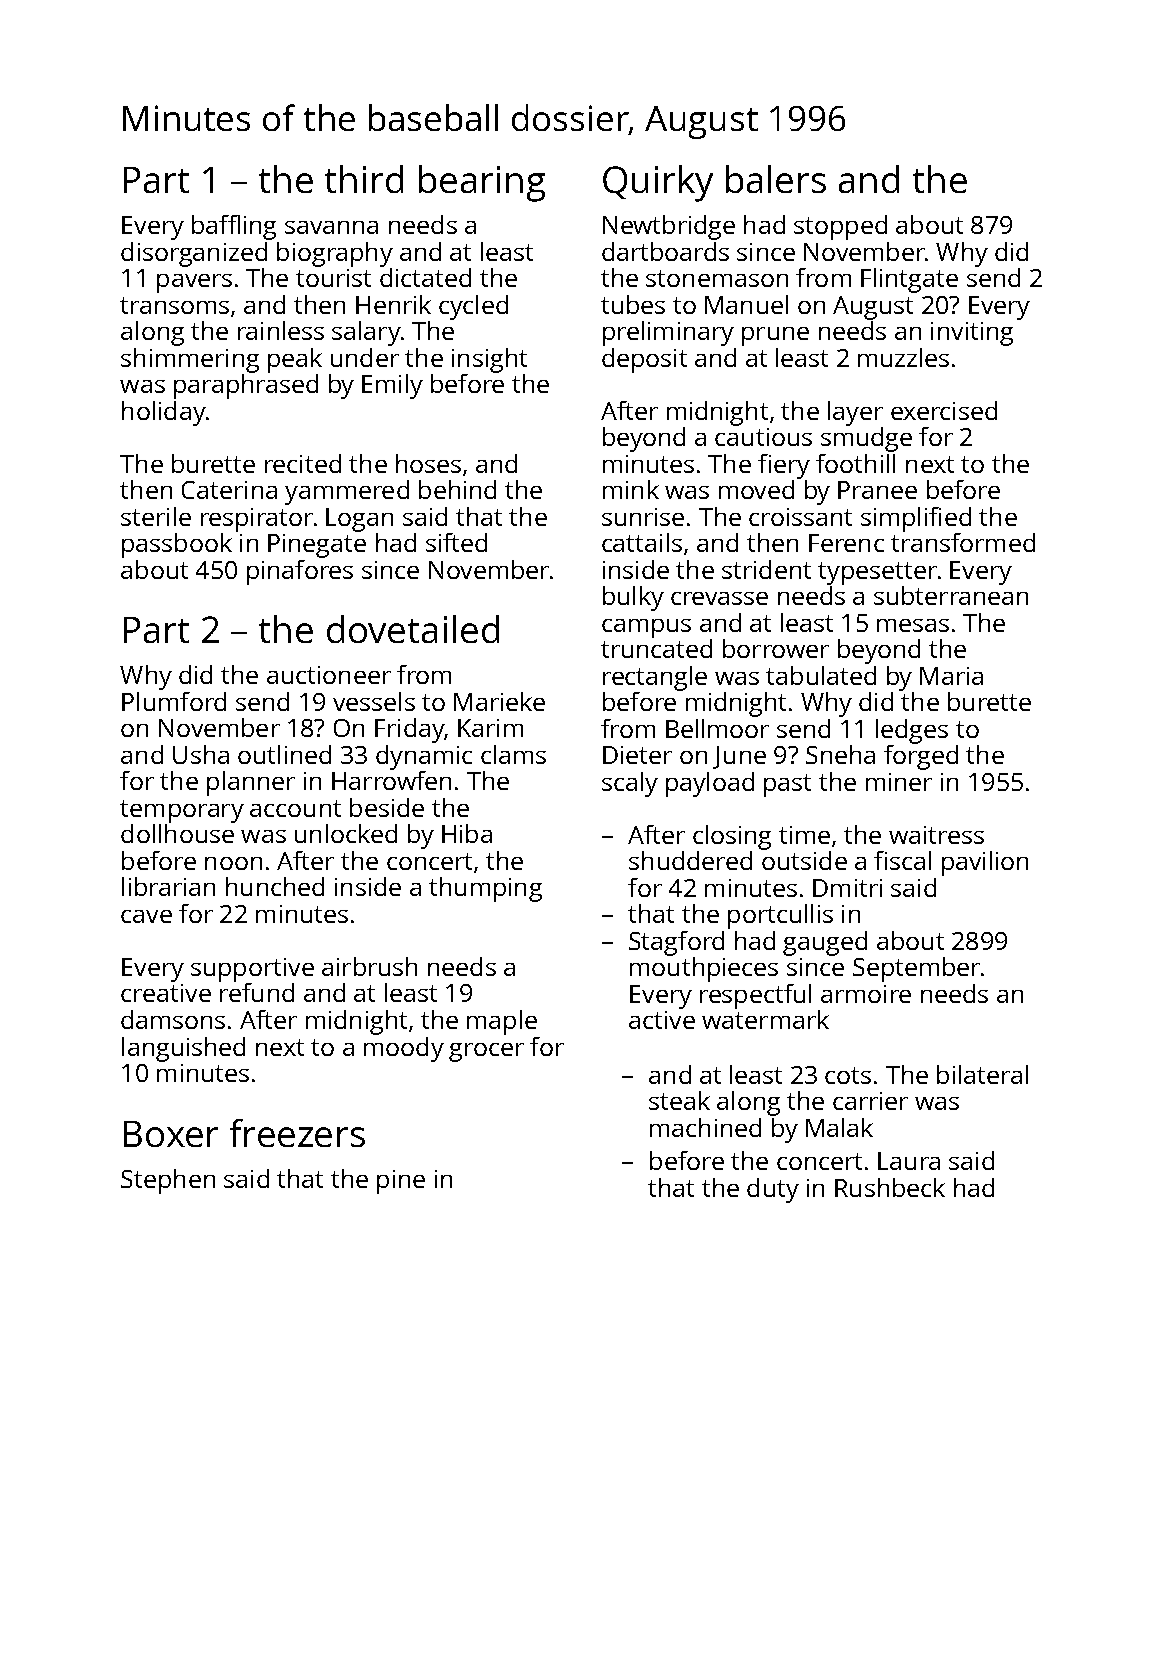 The width and height of the screenshot is (1165, 1654). What do you see at coordinates (840, 227) in the screenshot?
I see `stopped` at bounding box center [840, 227].
